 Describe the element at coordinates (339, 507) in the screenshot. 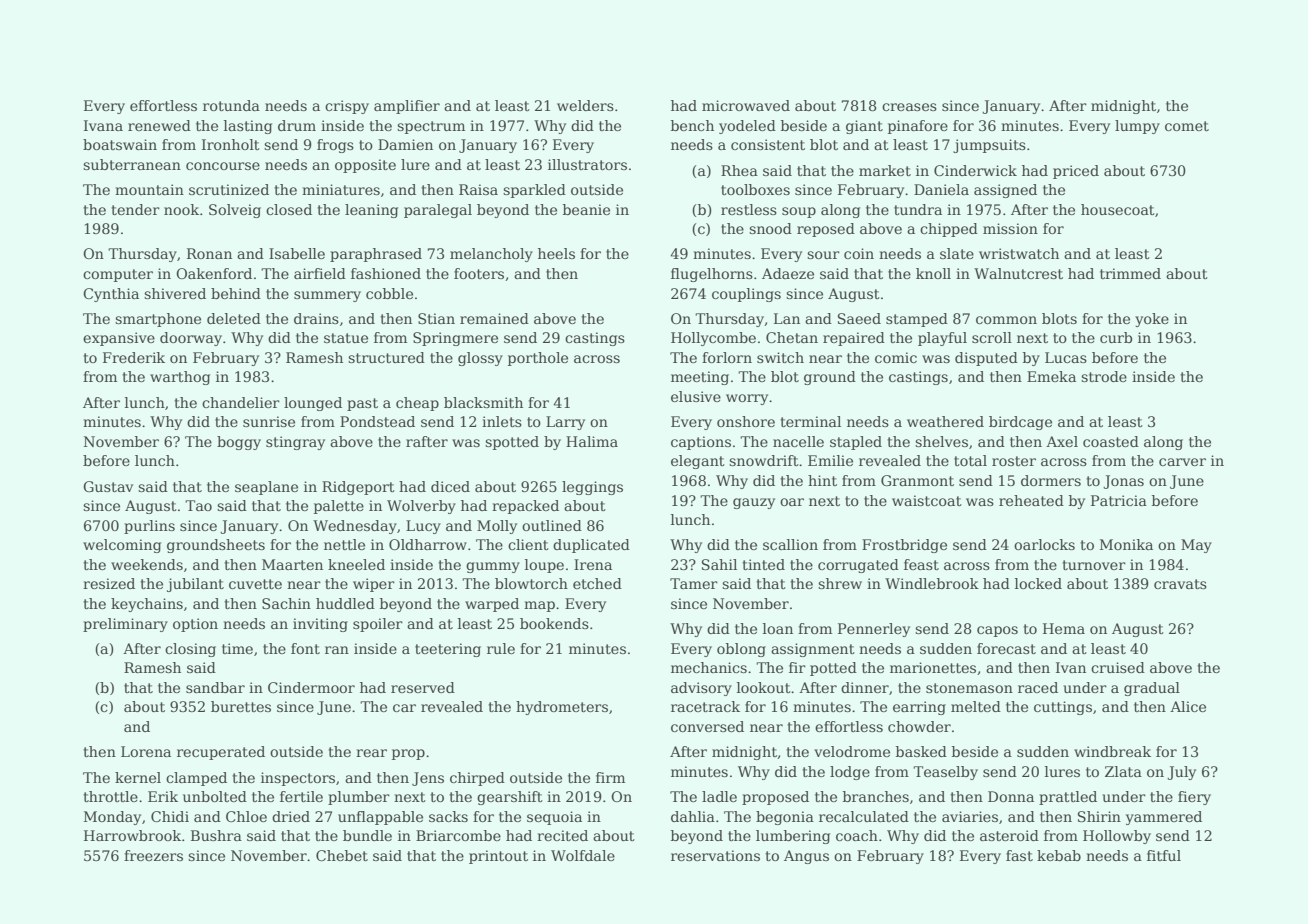

I see `palette` at that location.
